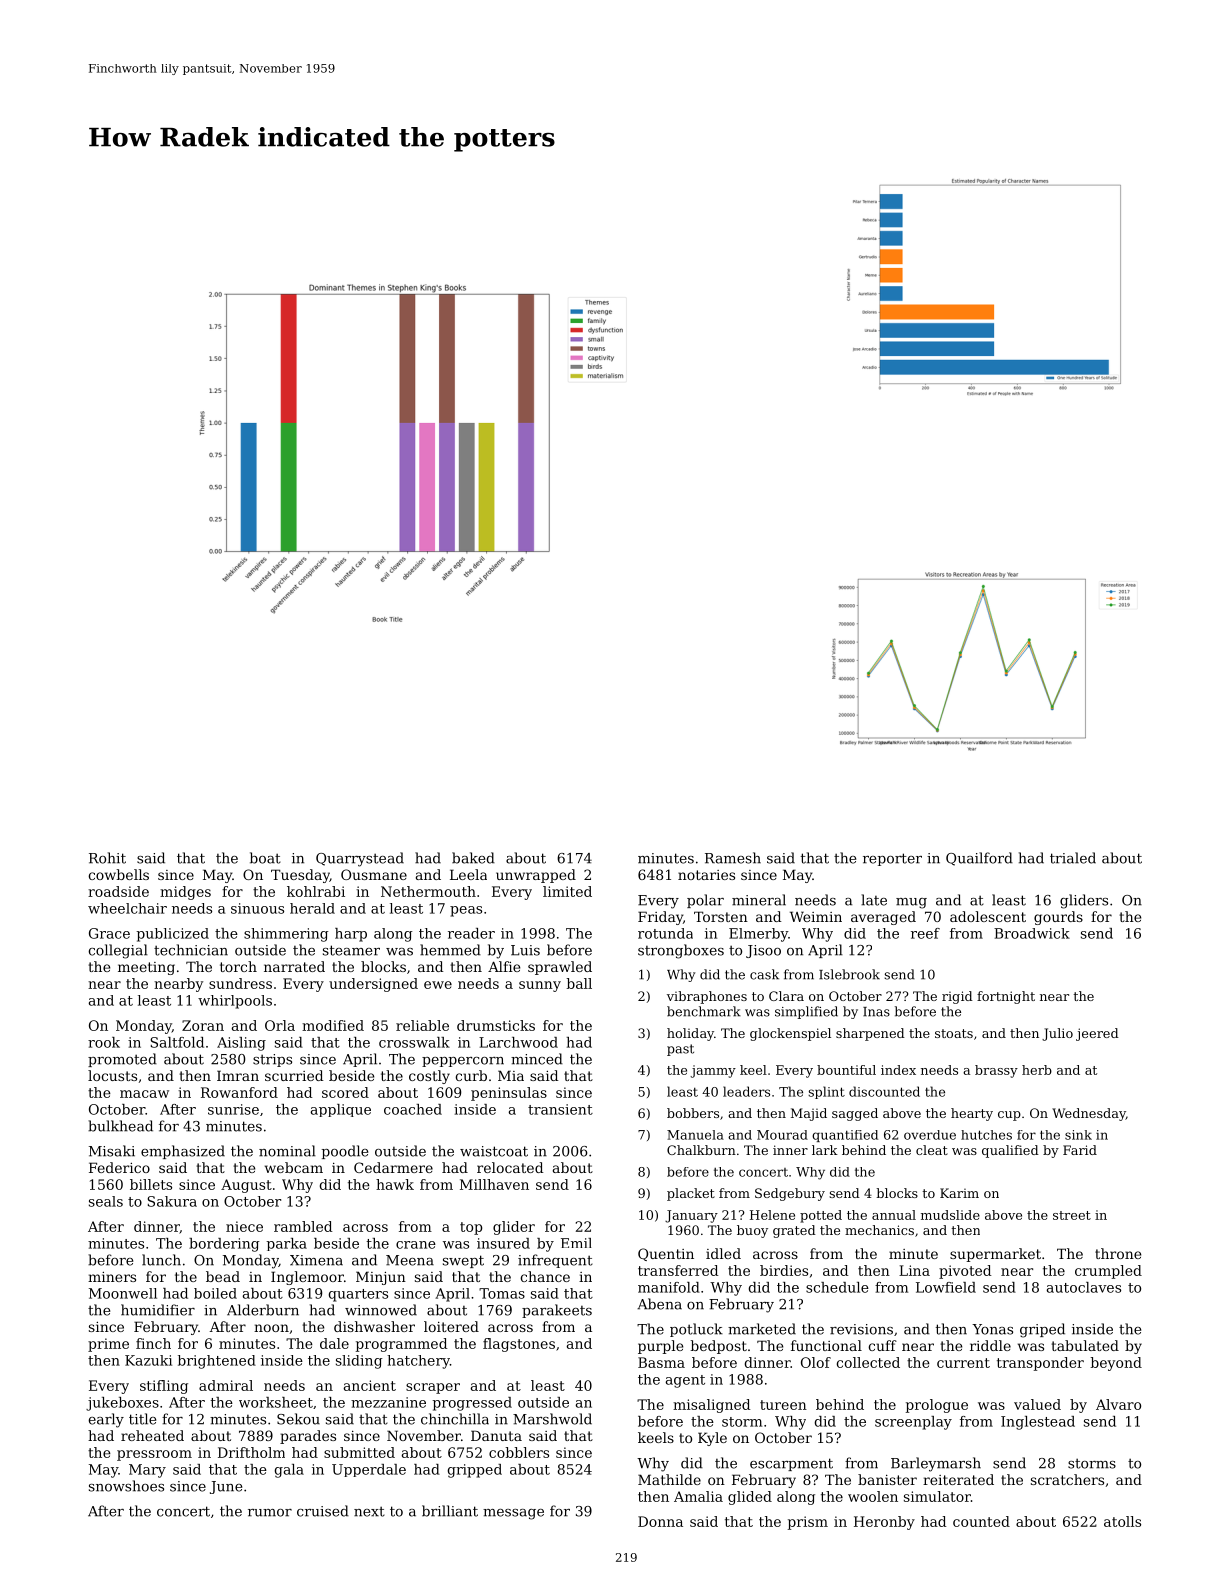  I want to click on rambled, so click(303, 1226).
